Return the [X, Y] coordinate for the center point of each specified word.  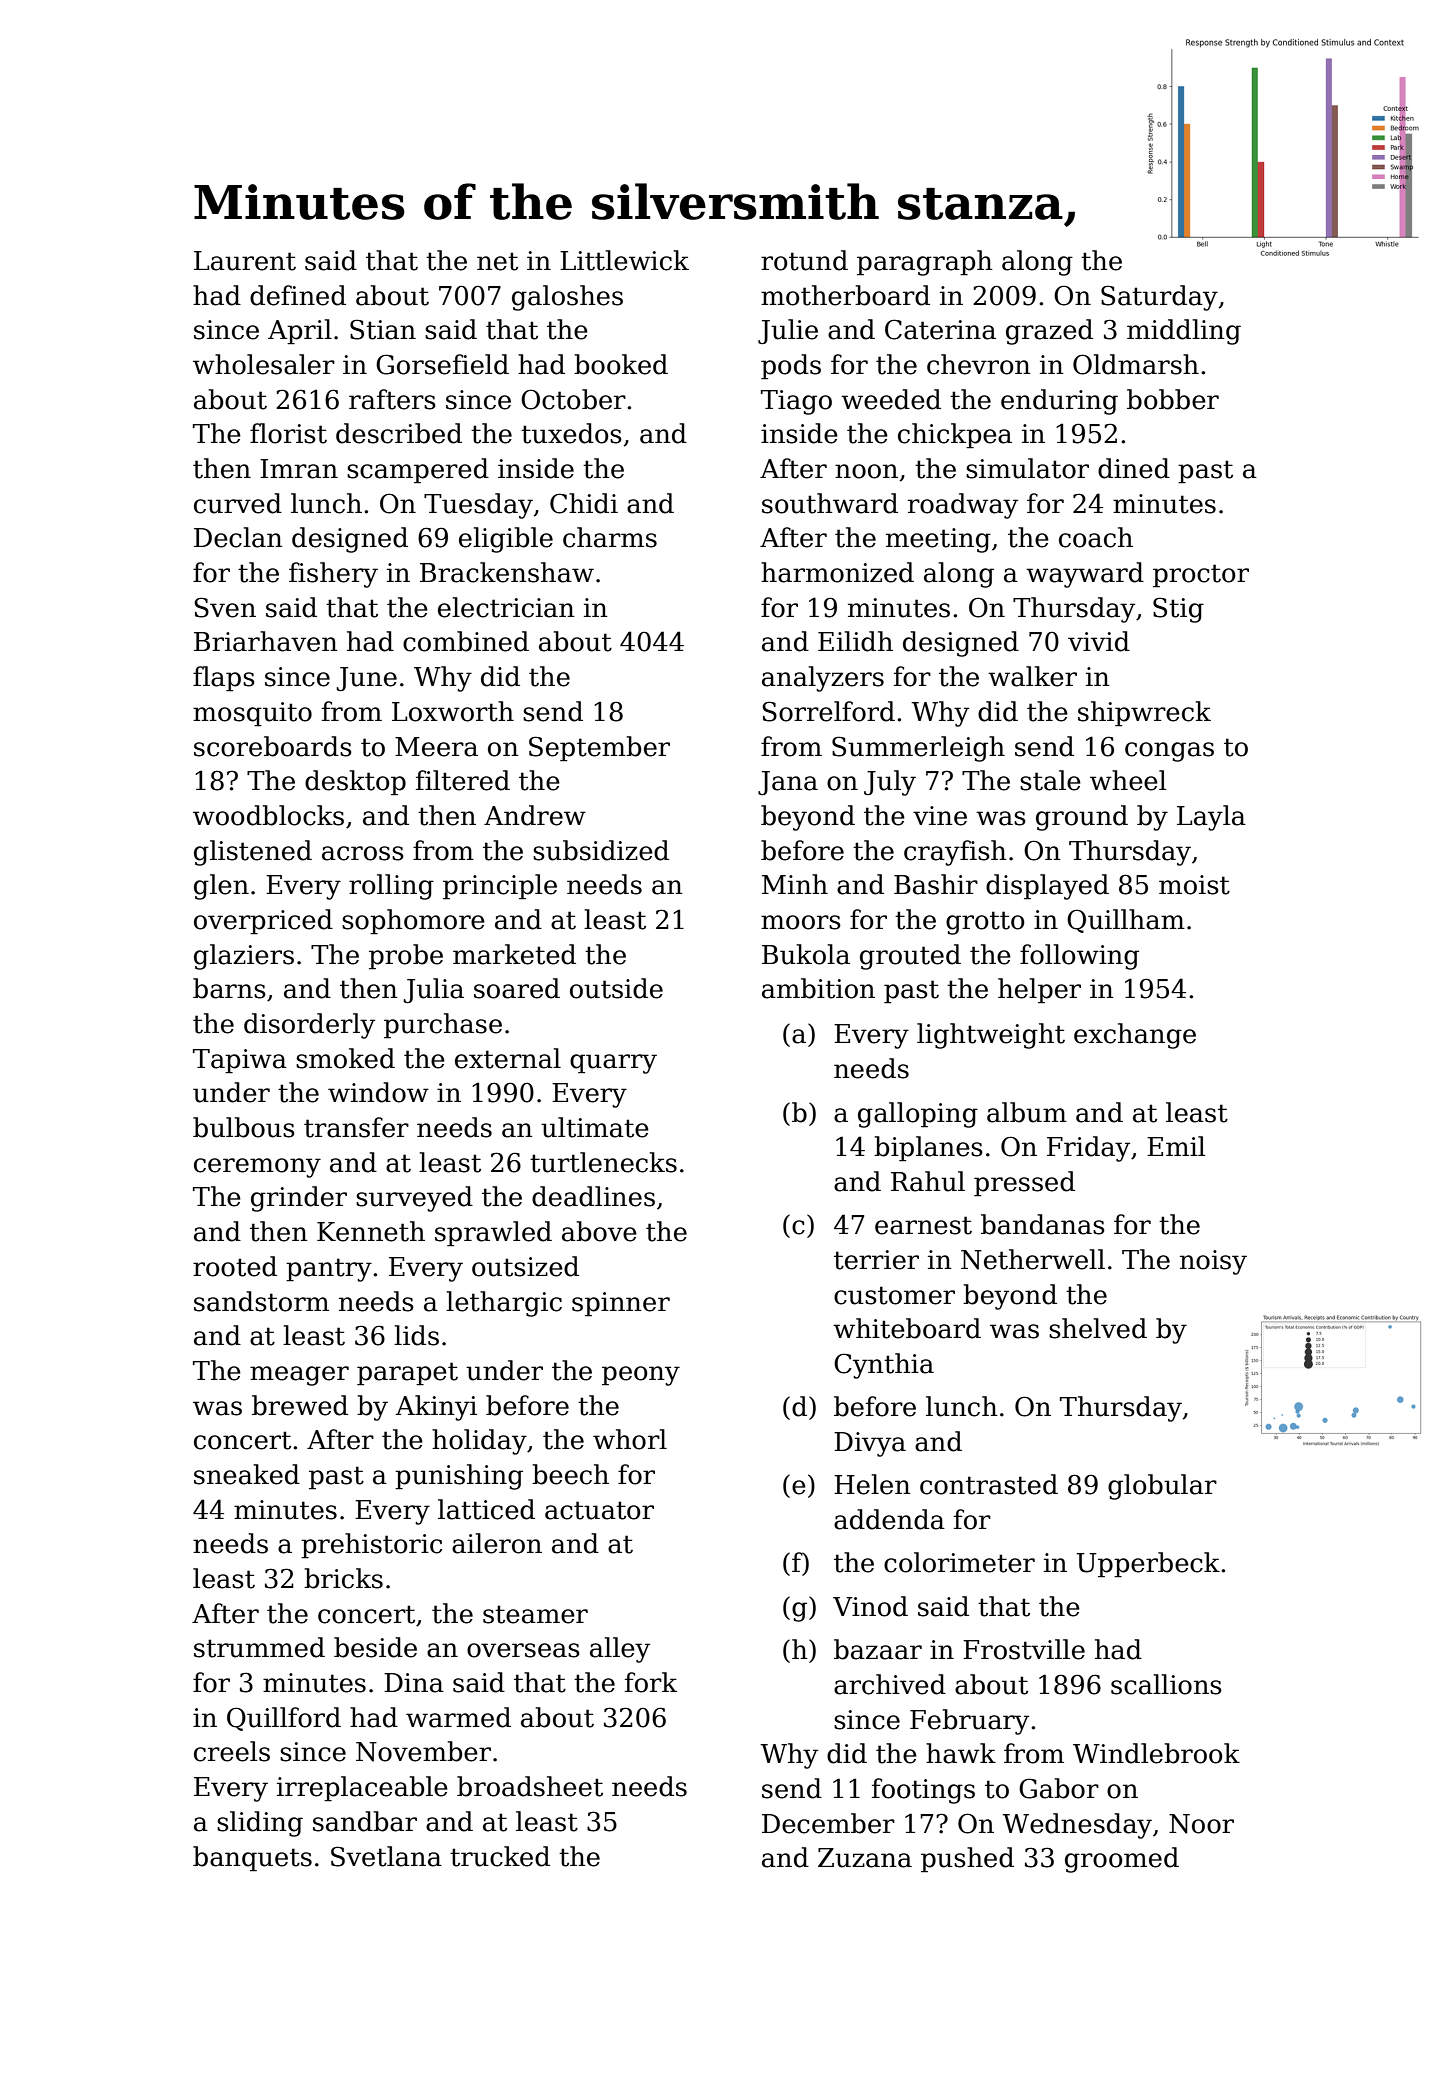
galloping [918, 1115]
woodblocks [268, 815]
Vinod [870, 1606]
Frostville [1024, 1649]
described [399, 433]
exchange [1135, 1036]
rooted [235, 1266]
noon [866, 471]
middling [1184, 332]
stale [1050, 780]
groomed [1122, 1860]
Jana [788, 783]
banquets [252, 1859]
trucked [500, 1856]
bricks [343, 1578]
